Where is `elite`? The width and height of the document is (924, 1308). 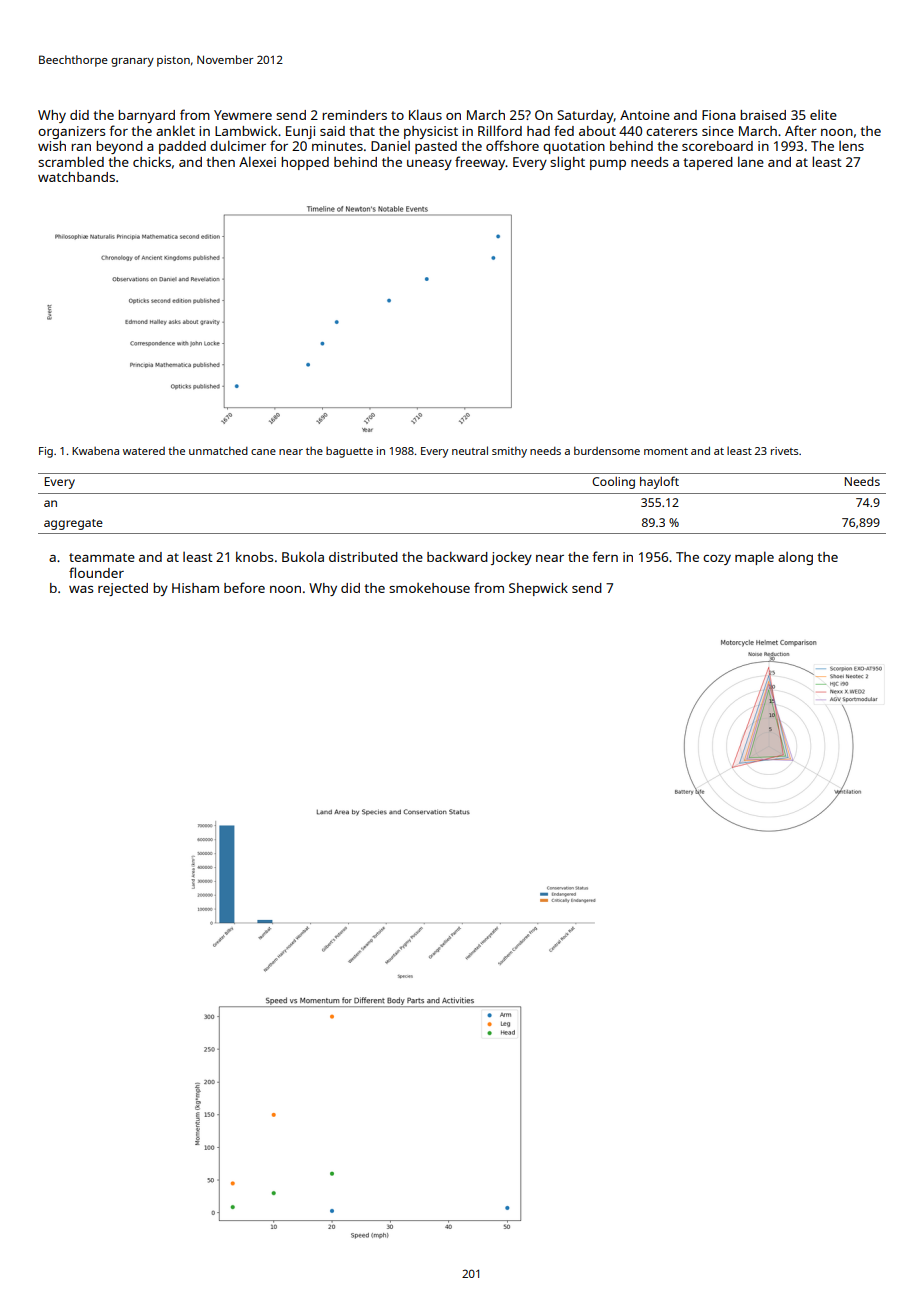
elite is located at coordinates (823, 115).
